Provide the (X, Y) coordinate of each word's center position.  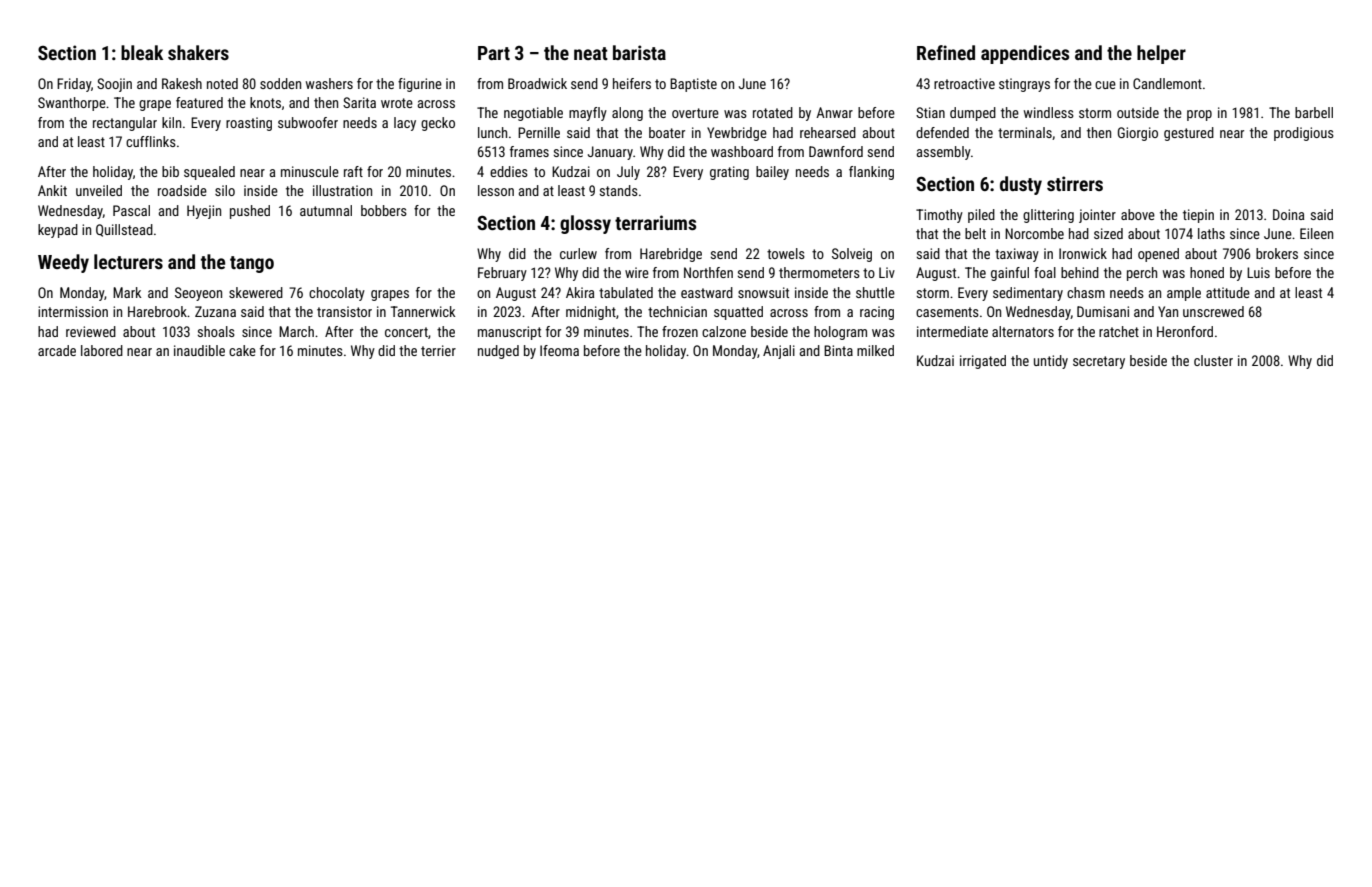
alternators (1023, 331)
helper (1161, 54)
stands (619, 190)
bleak (142, 52)
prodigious (1304, 134)
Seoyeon (198, 294)
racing (877, 313)
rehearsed (828, 132)
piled (981, 216)
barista (639, 52)
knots (265, 102)
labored (102, 350)
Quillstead (124, 230)
